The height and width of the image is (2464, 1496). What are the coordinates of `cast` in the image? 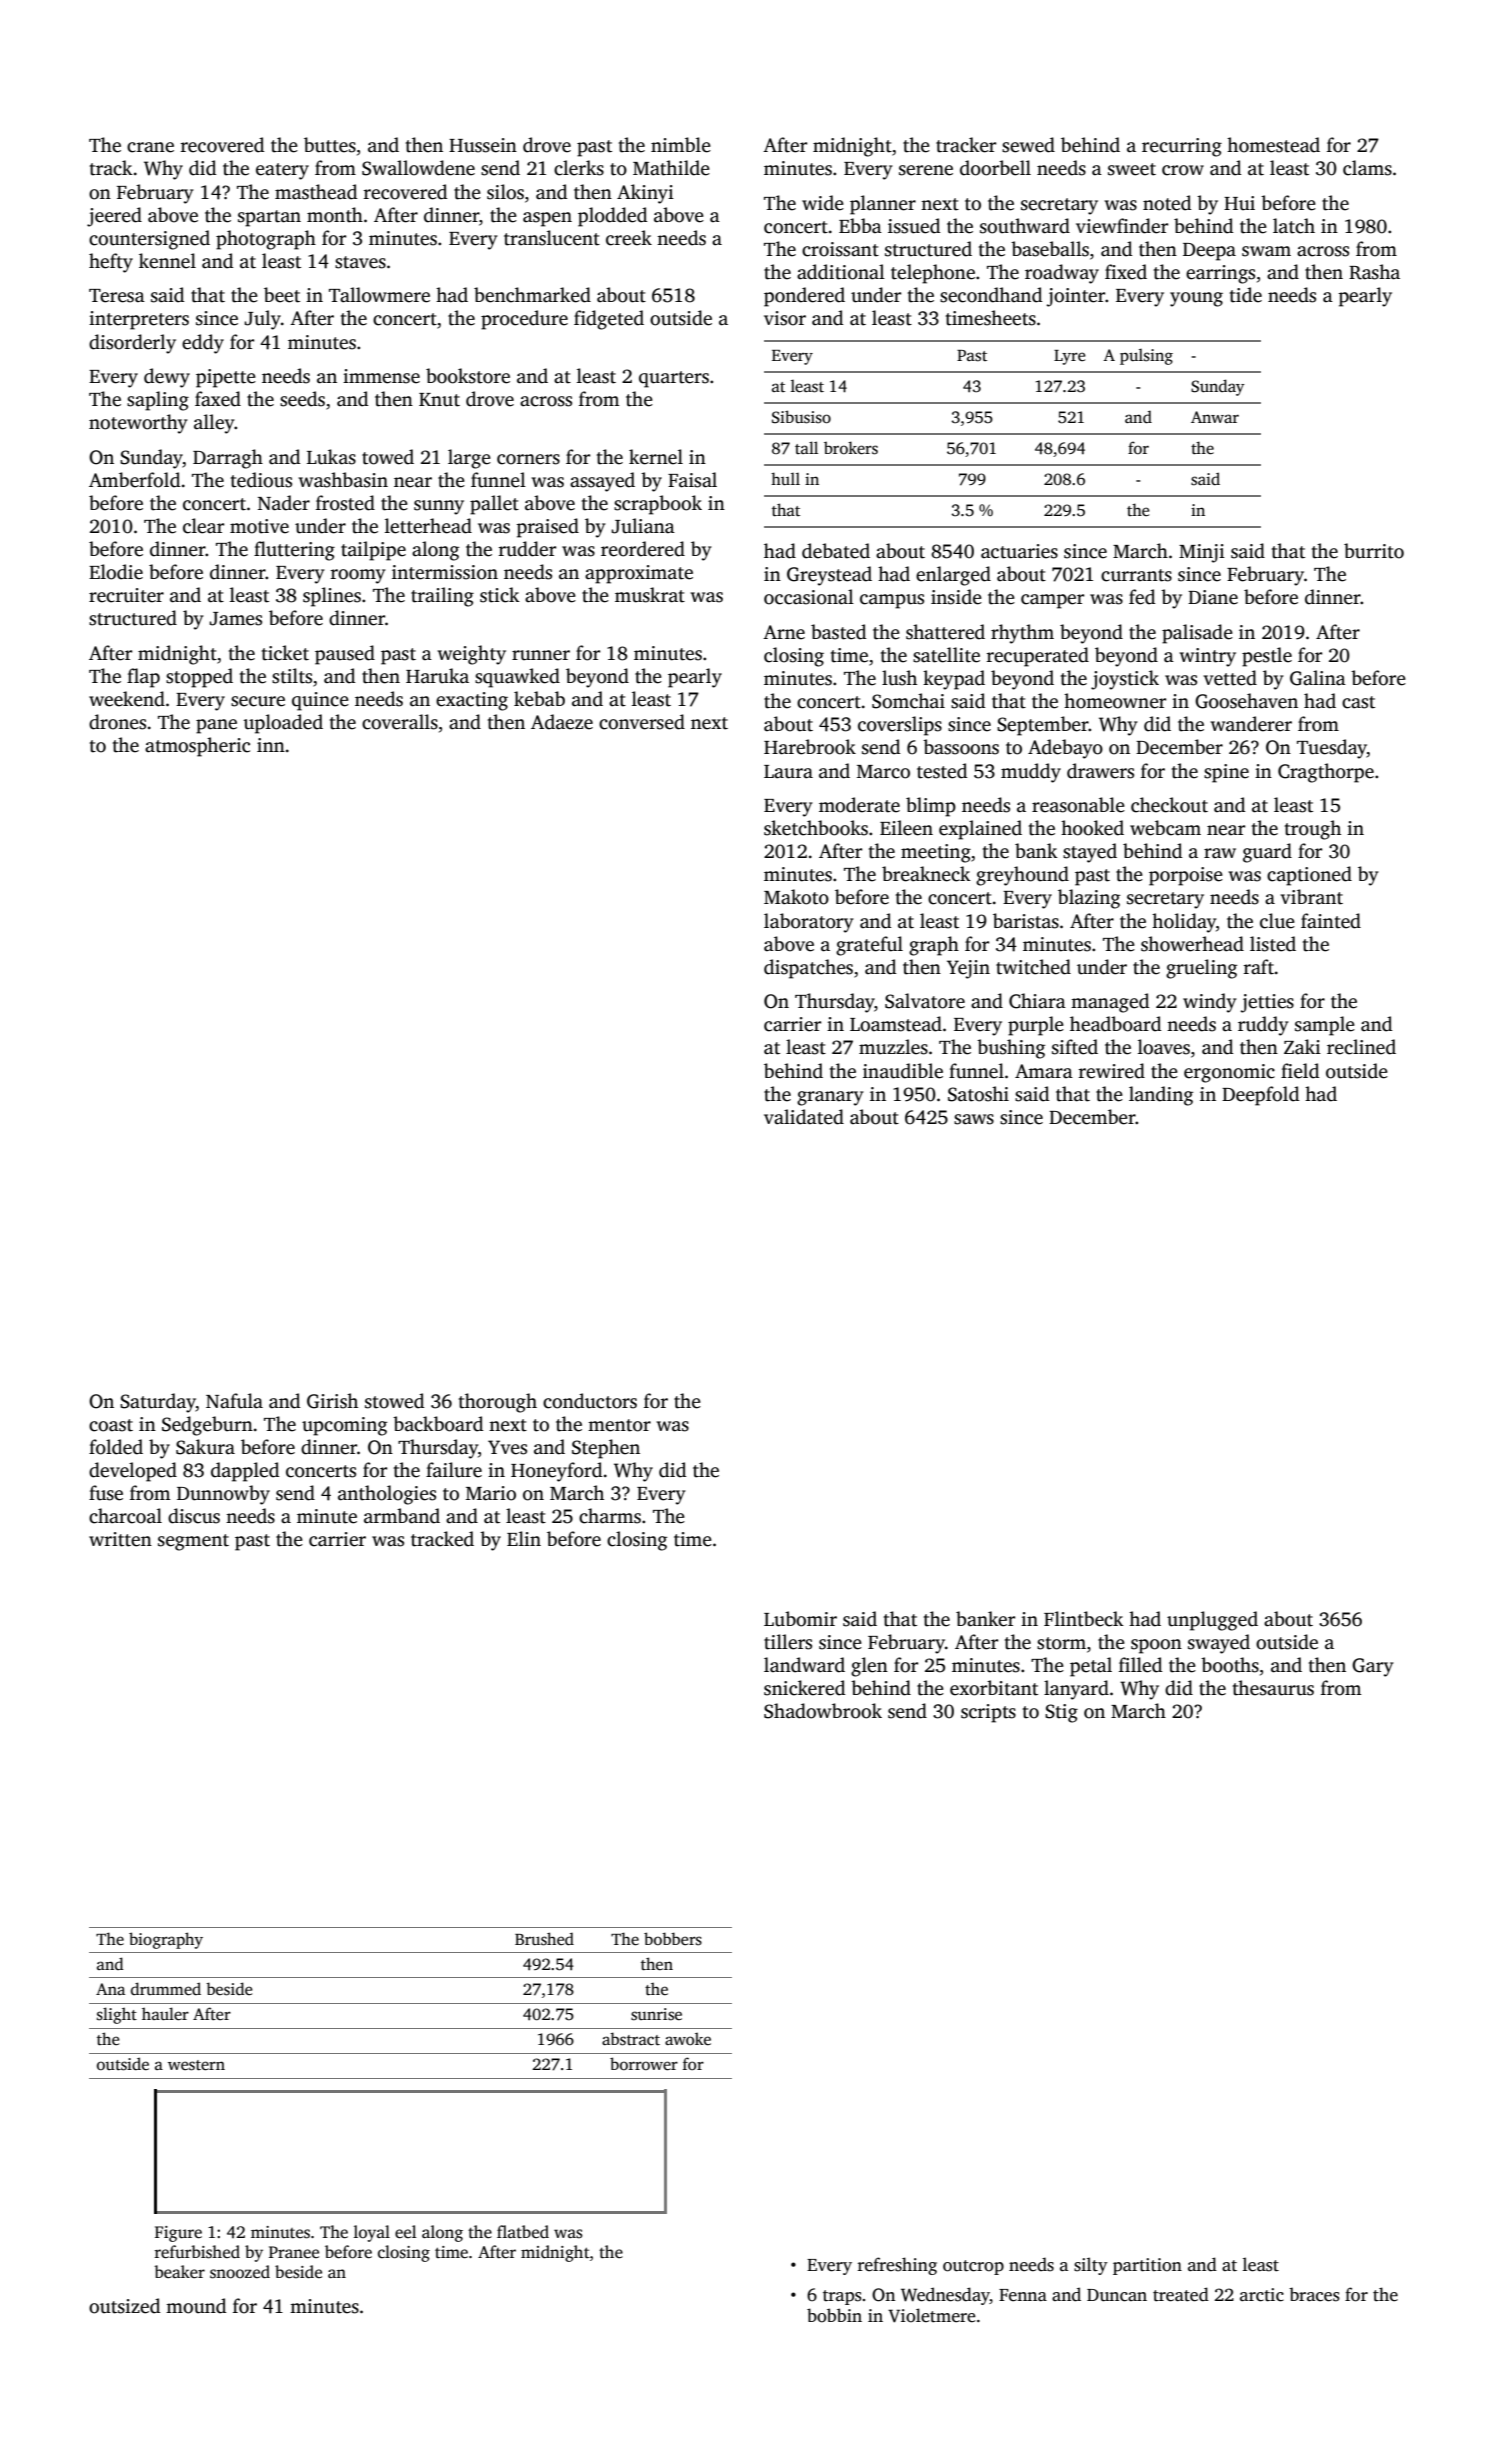 It's located at (1358, 702).
